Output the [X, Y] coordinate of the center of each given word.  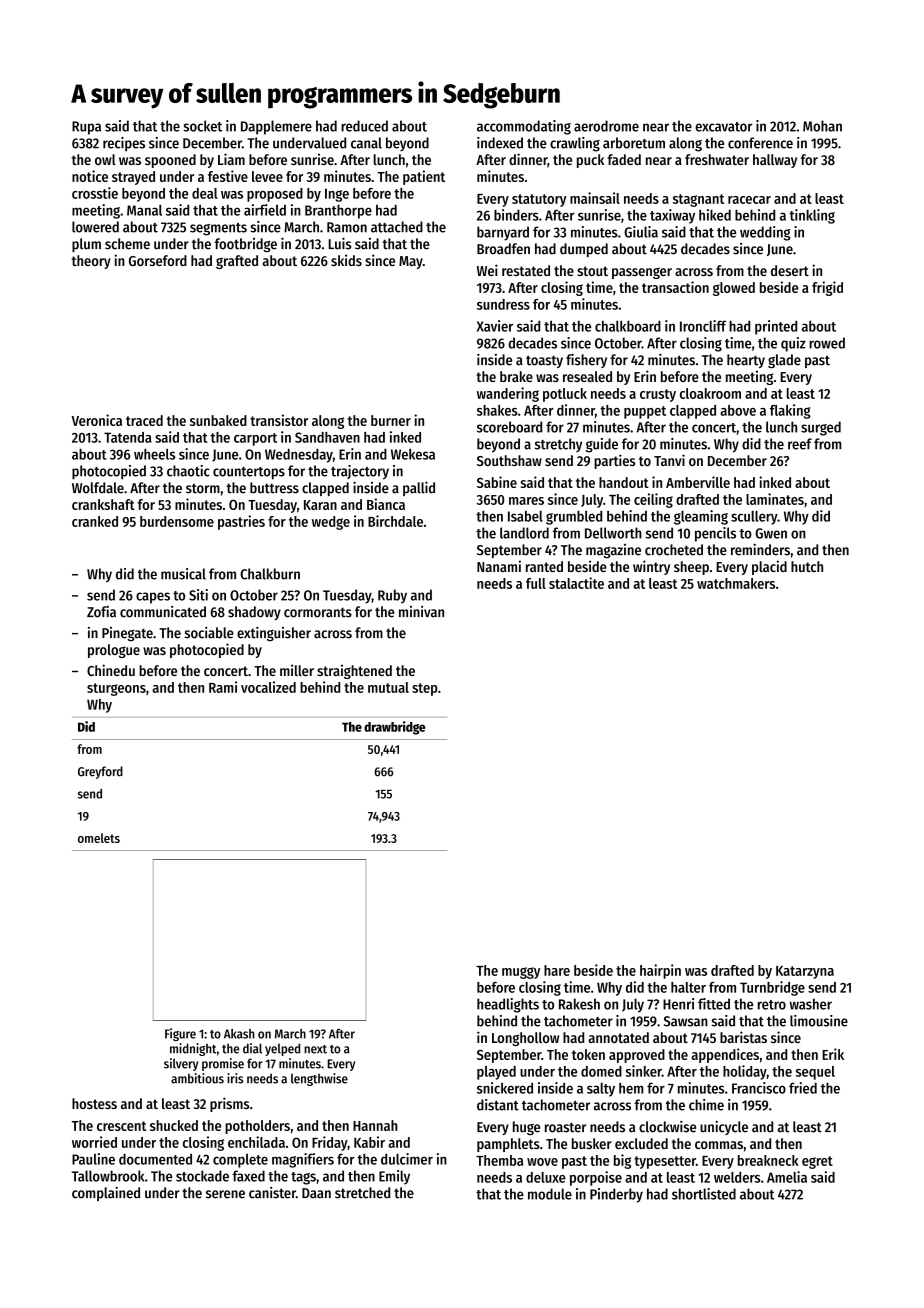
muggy [521, 973]
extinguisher [274, 634]
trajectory [360, 472]
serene [225, 1194]
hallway [775, 161]
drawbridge [395, 728]
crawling [575, 144]
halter [688, 987]
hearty [746, 361]
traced [144, 420]
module [550, 1194]
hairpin [660, 971]
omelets [99, 838]
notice [90, 176]
